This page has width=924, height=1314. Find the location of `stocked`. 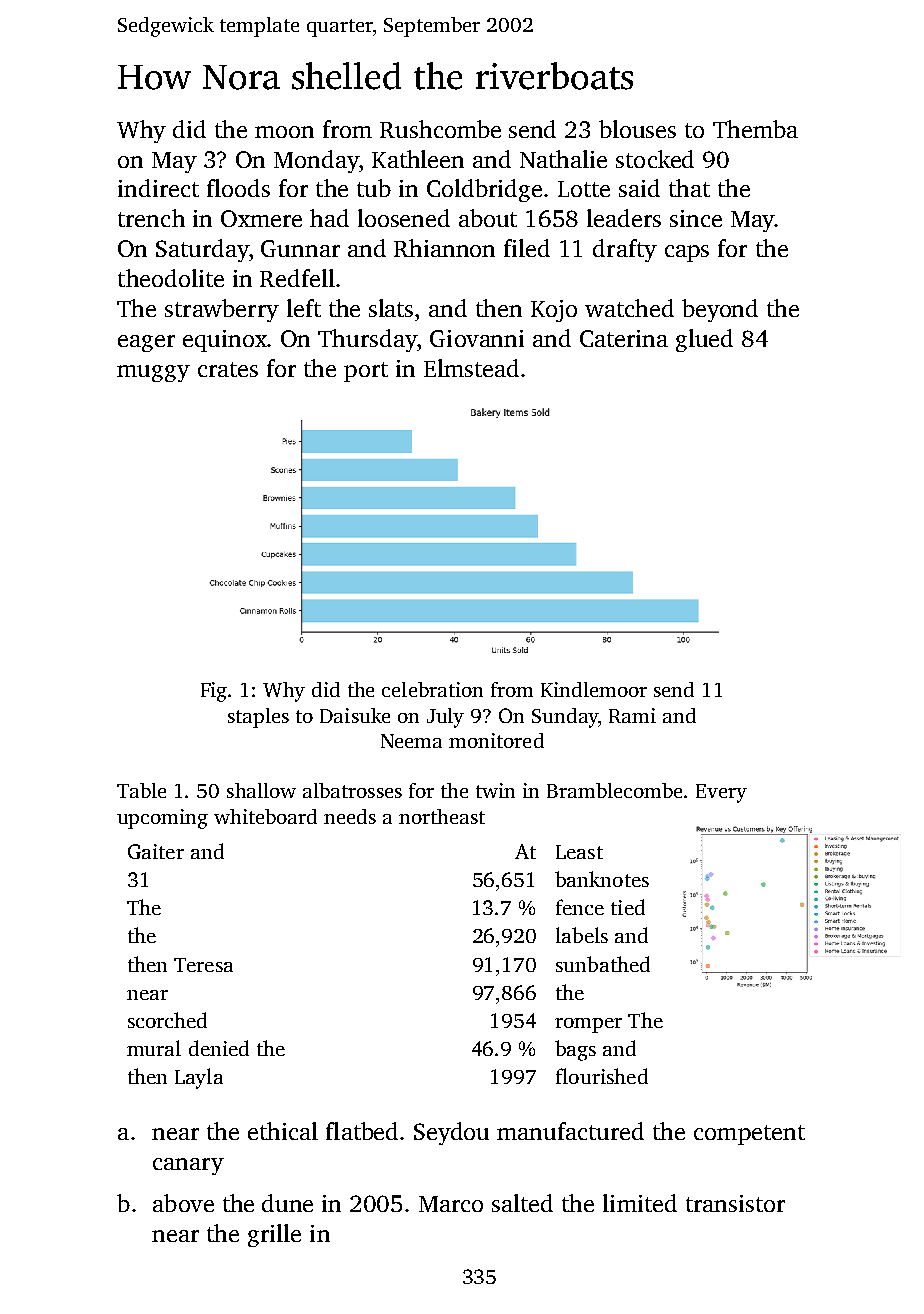

stocked is located at coordinates (655, 159).
